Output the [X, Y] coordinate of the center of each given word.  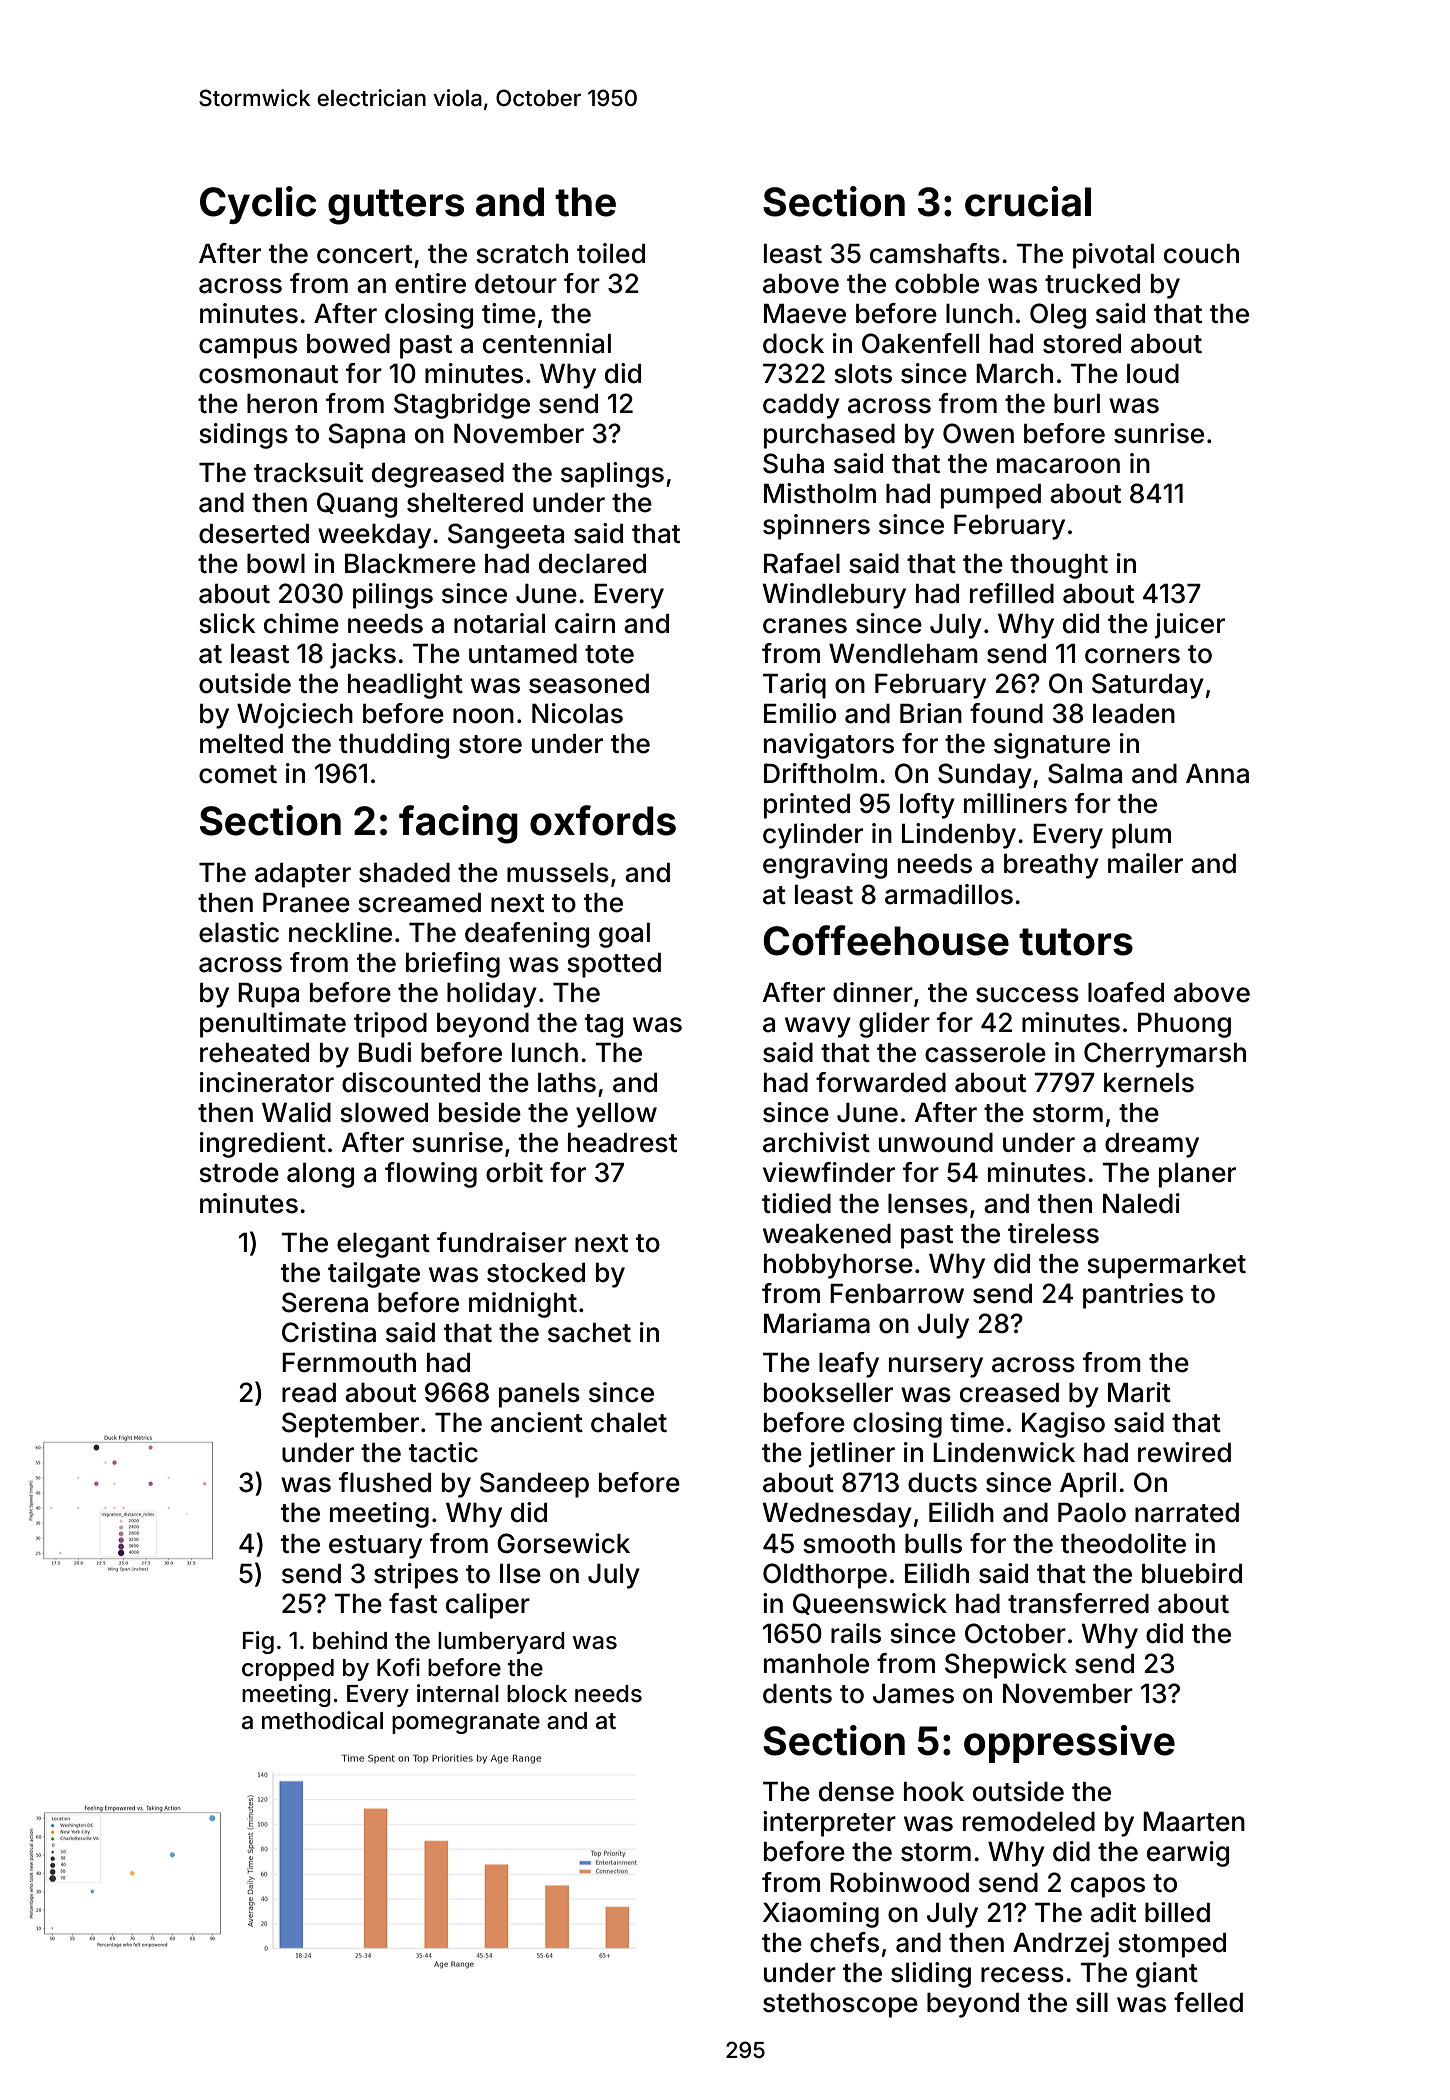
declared [592, 564]
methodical [322, 1720]
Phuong [1184, 1025]
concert [365, 254]
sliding [931, 1975]
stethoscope [840, 2005]
